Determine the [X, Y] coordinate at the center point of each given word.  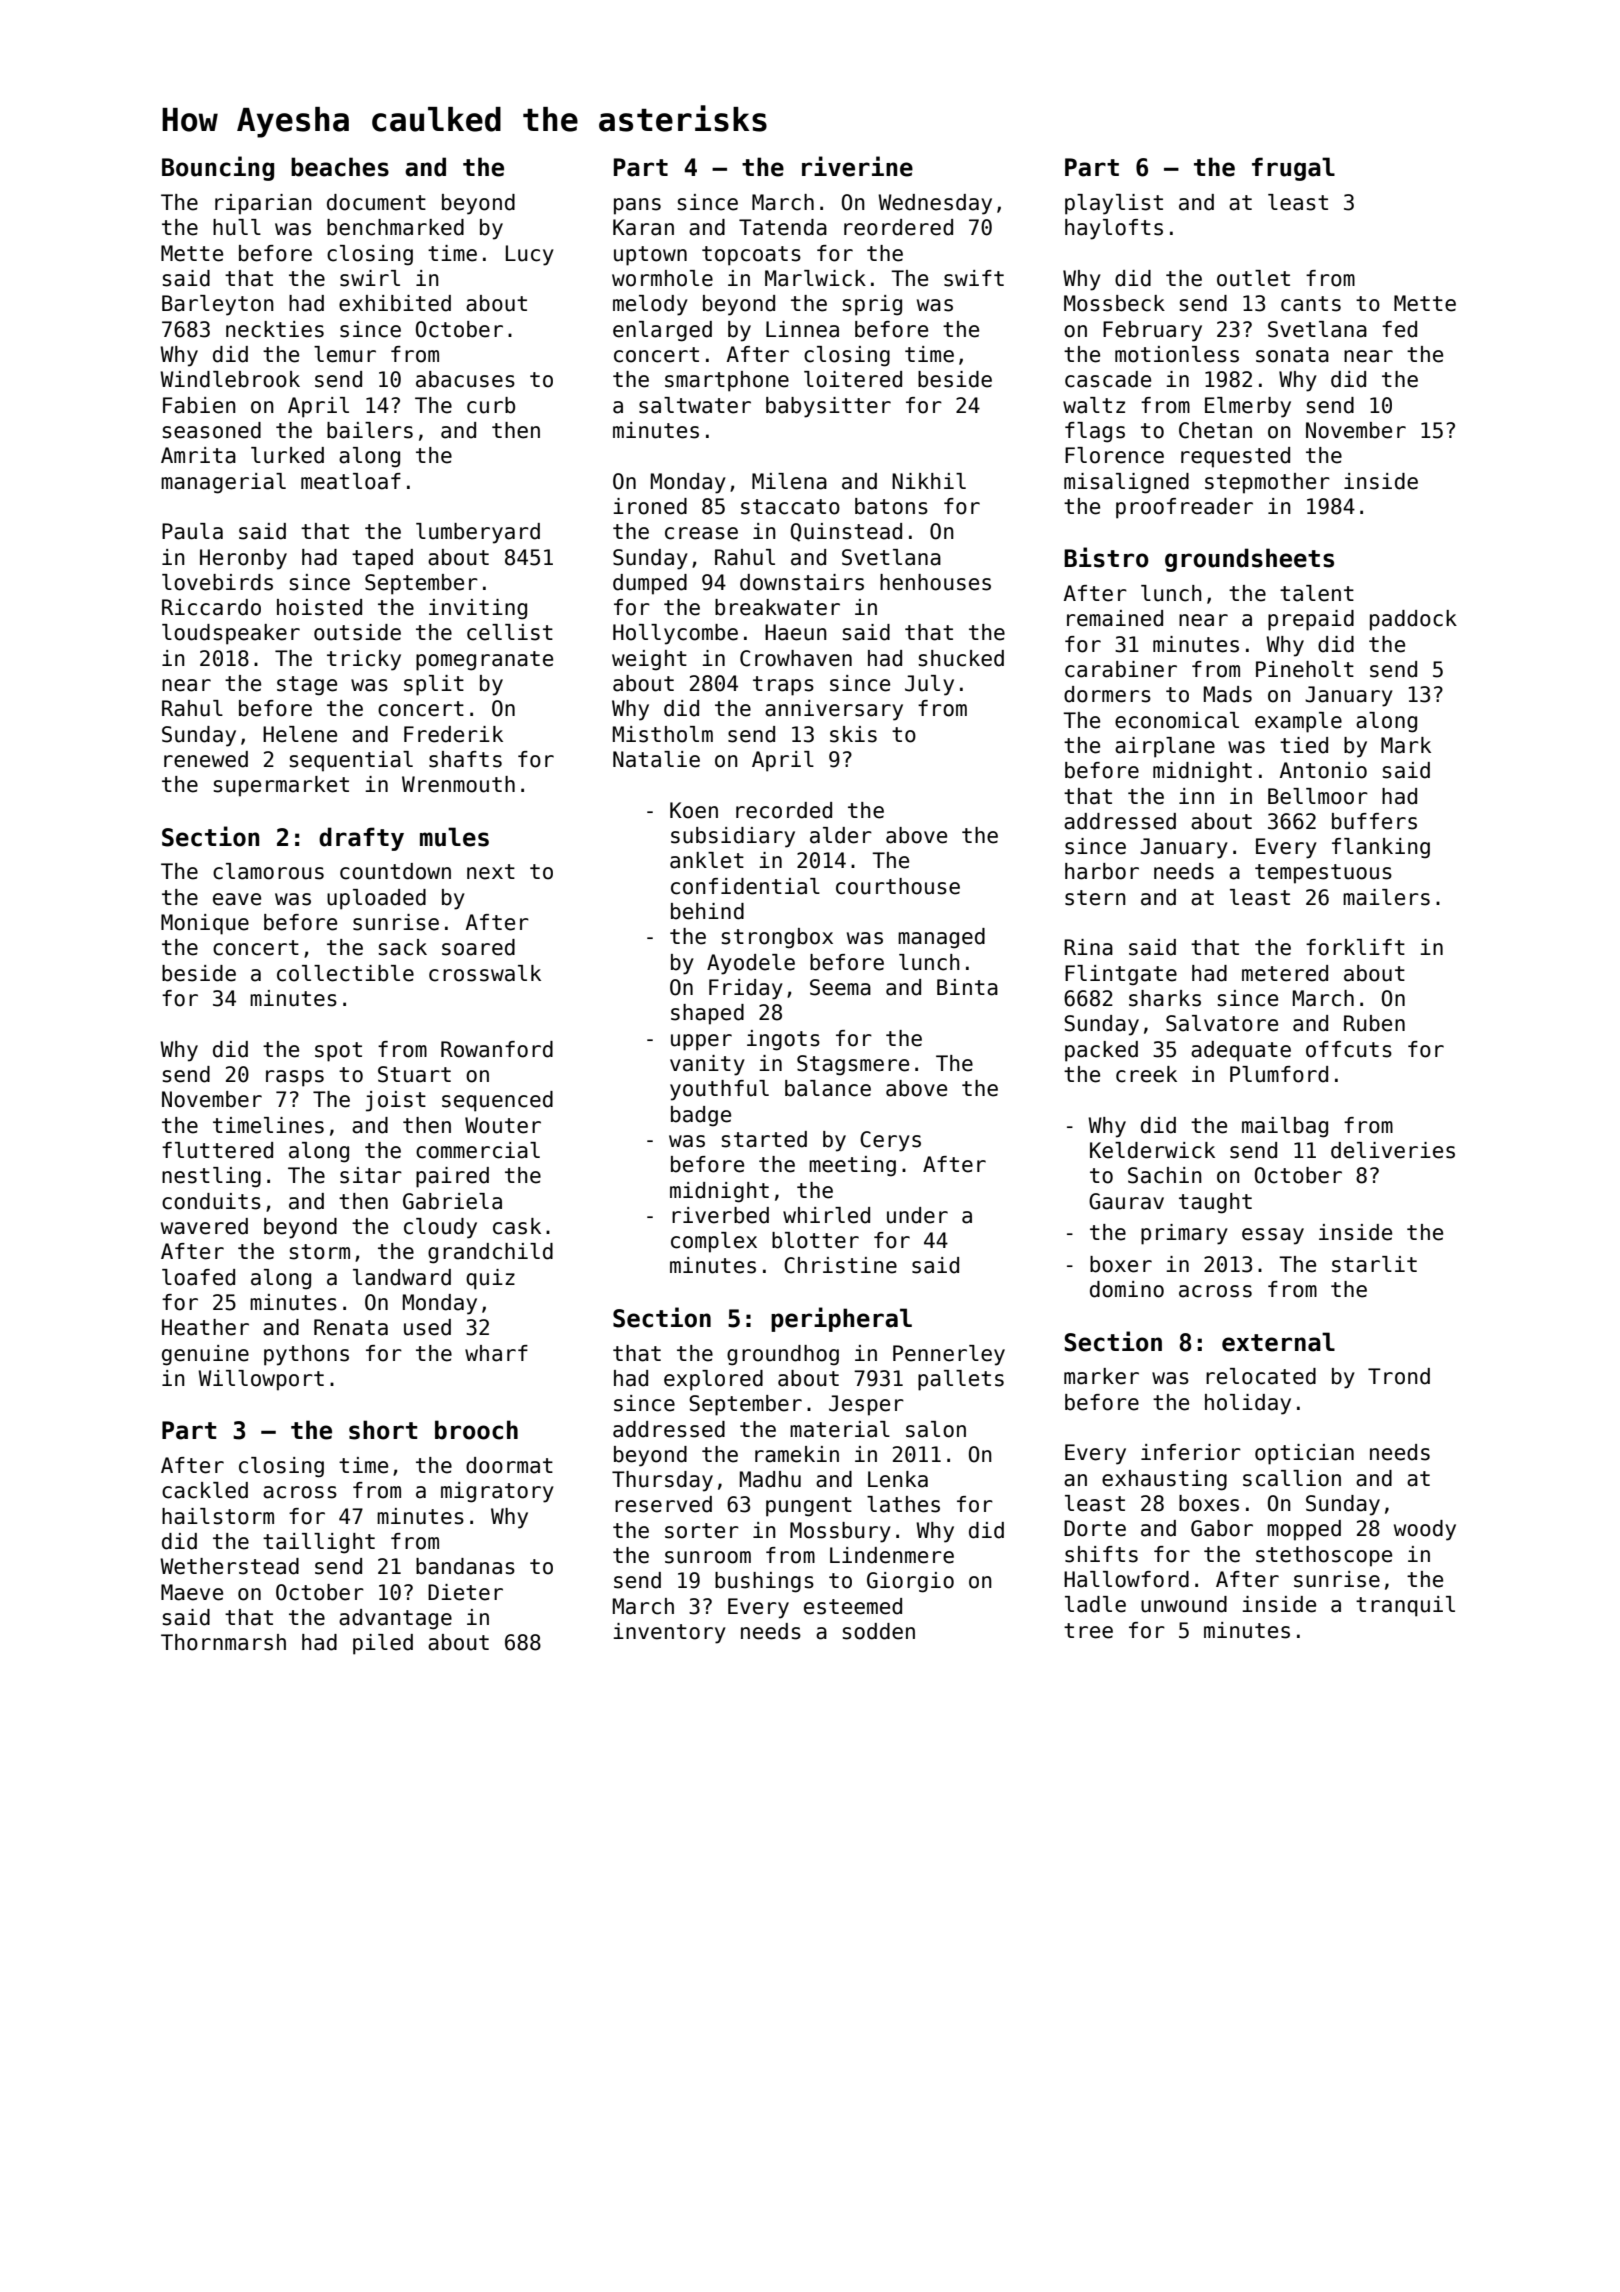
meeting [852, 1166]
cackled [205, 1490]
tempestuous [1323, 874]
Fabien [199, 405]
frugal [1293, 169]
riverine [857, 166]
